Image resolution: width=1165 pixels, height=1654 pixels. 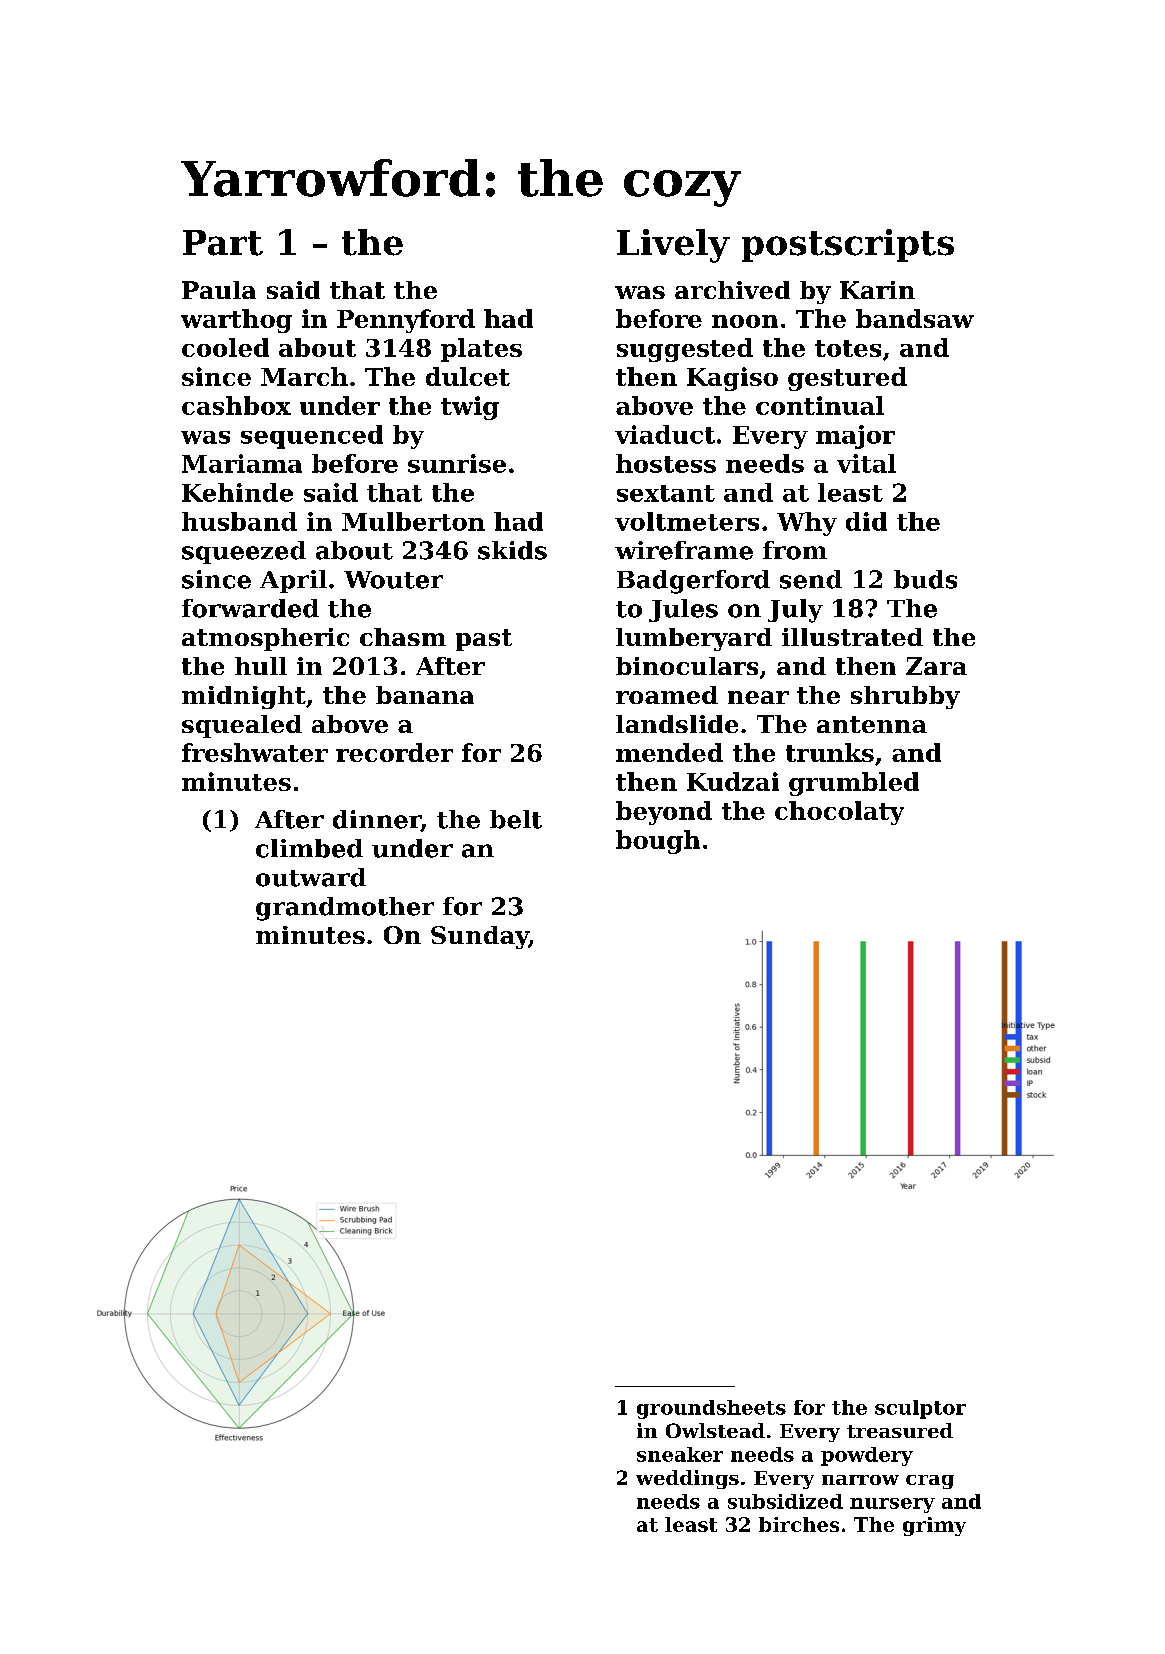 I want to click on groundsheets, so click(x=711, y=1409).
